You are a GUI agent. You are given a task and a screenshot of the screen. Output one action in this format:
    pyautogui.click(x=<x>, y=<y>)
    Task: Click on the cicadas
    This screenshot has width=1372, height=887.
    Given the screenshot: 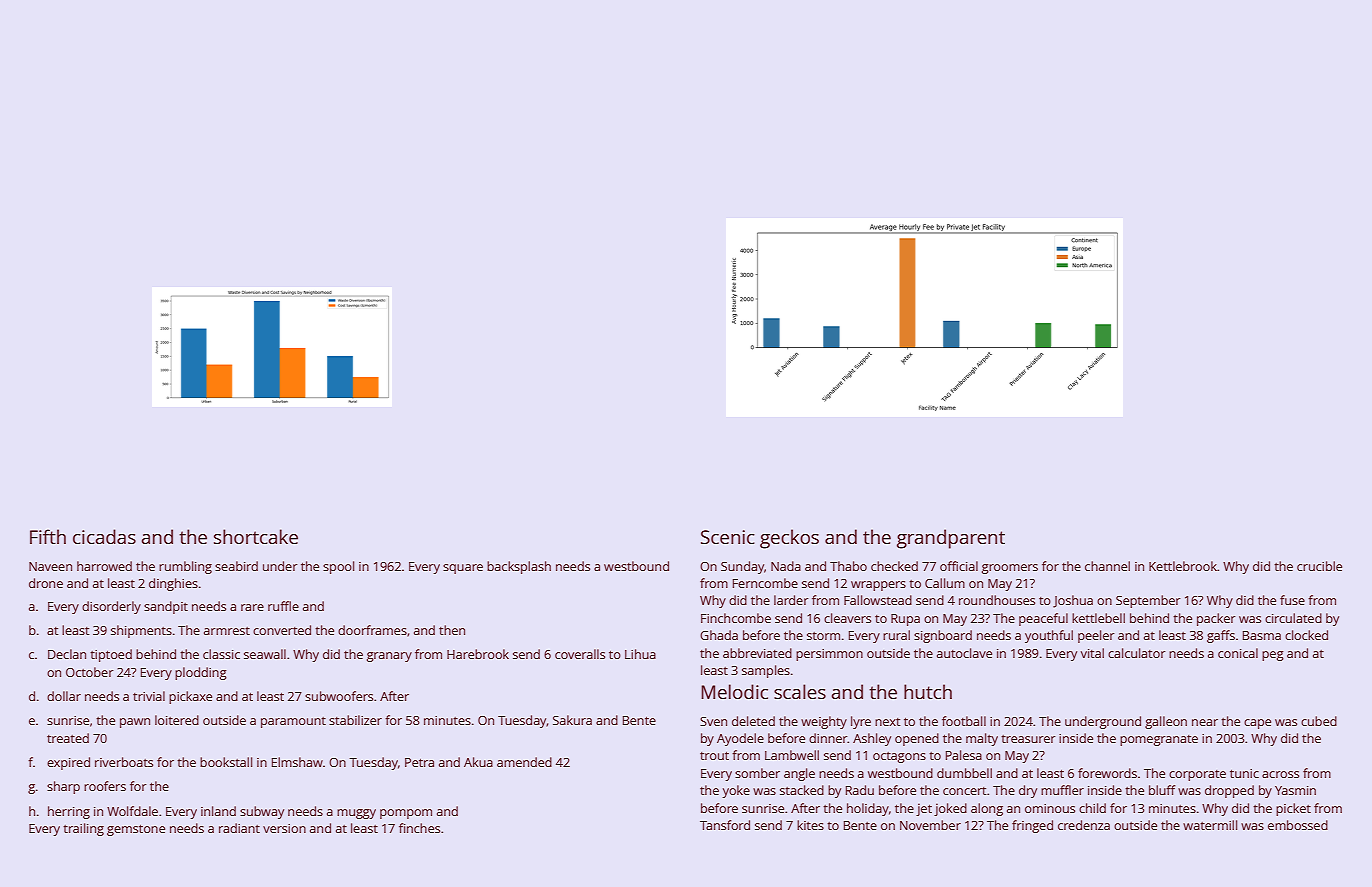 What is the action you would take?
    pyautogui.click(x=104, y=536)
